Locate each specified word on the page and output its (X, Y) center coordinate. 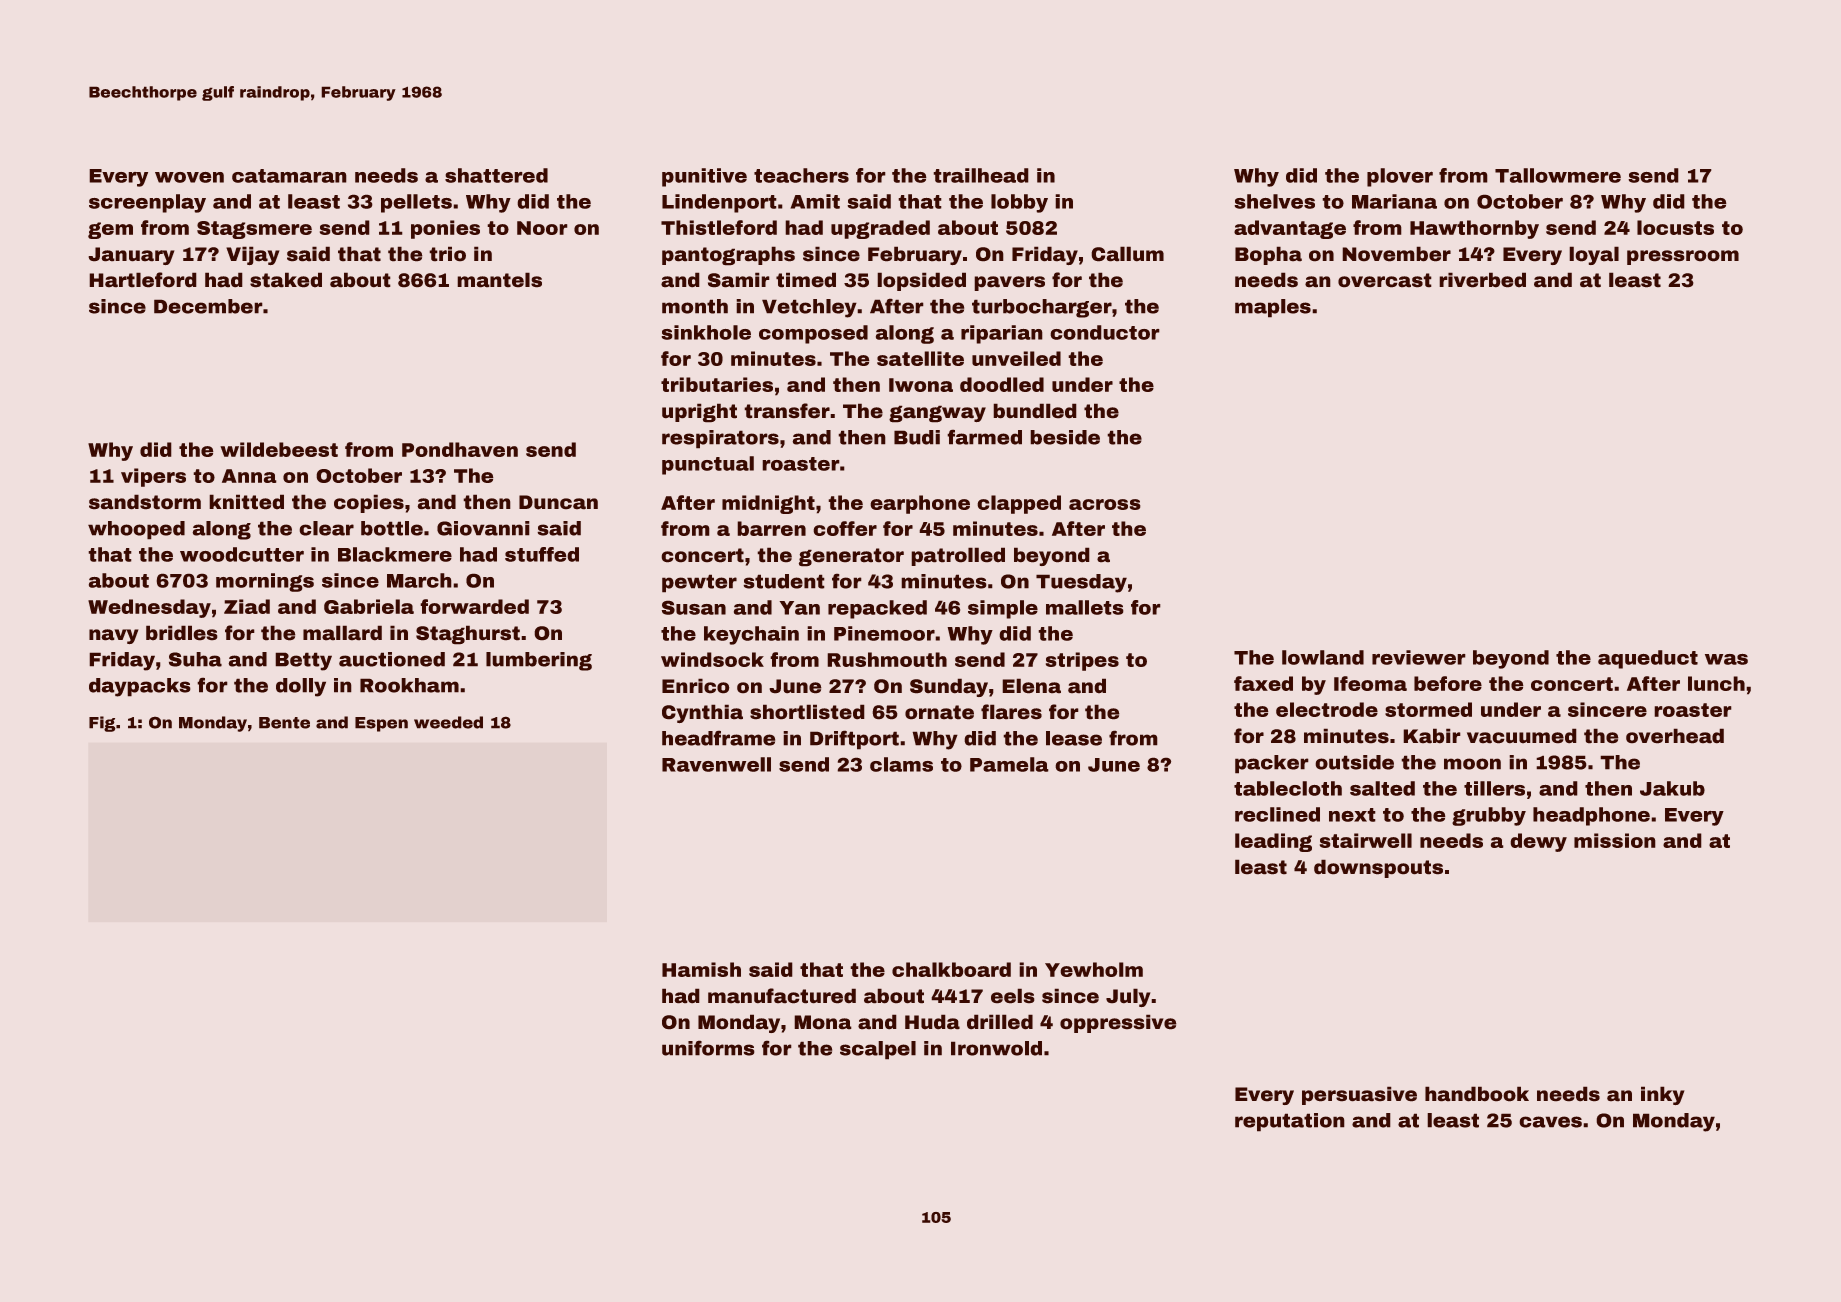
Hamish (701, 969)
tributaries (717, 384)
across (1105, 504)
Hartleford (143, 280)
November (1396, 254)
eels (1013, 996)
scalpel (878, 1050)
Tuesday (1081, 583)
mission (1615, 840)
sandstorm (145, 502)
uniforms (708, 1048)
